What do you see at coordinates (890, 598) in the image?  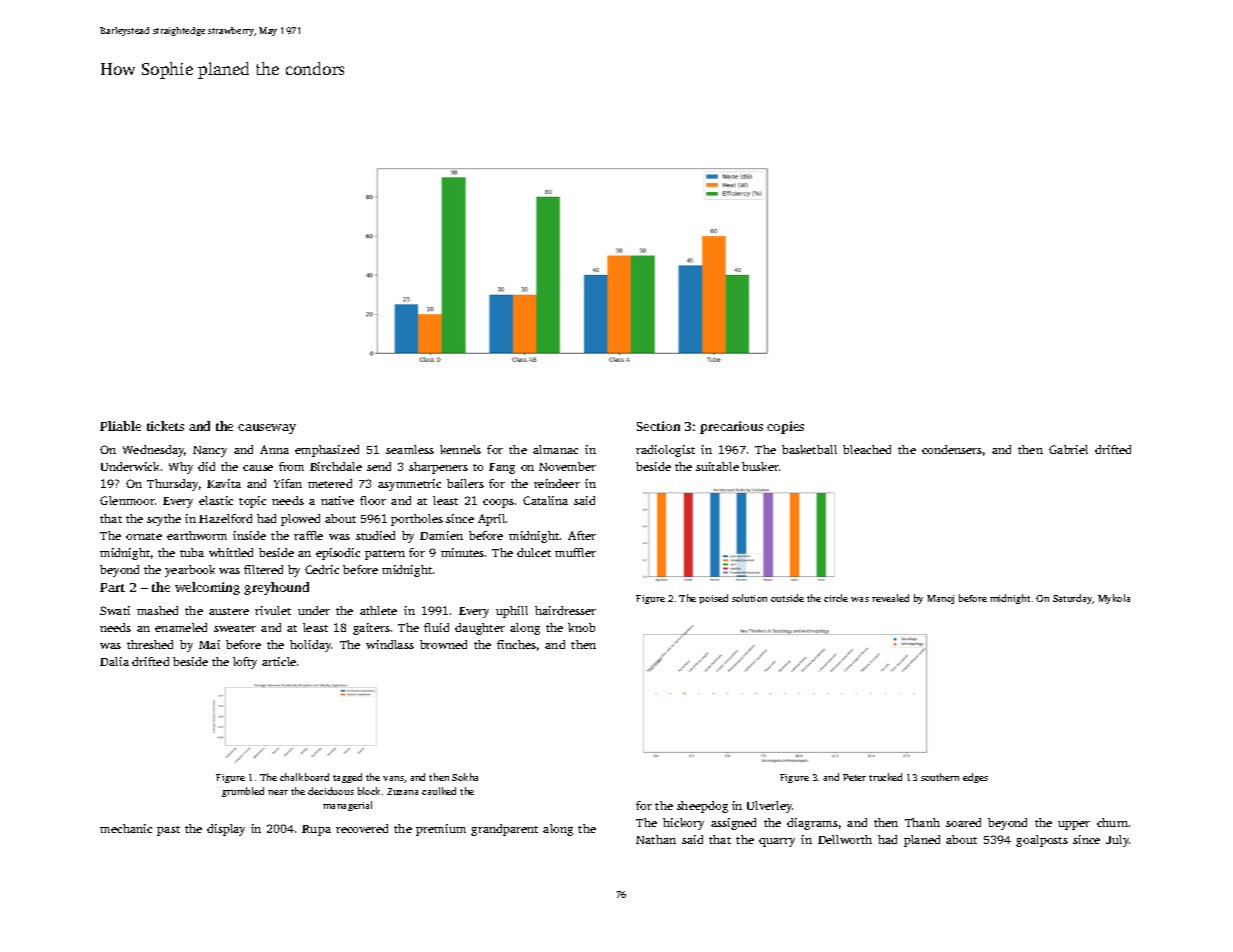 I see `revealed` at bounding box center [890, 598].
